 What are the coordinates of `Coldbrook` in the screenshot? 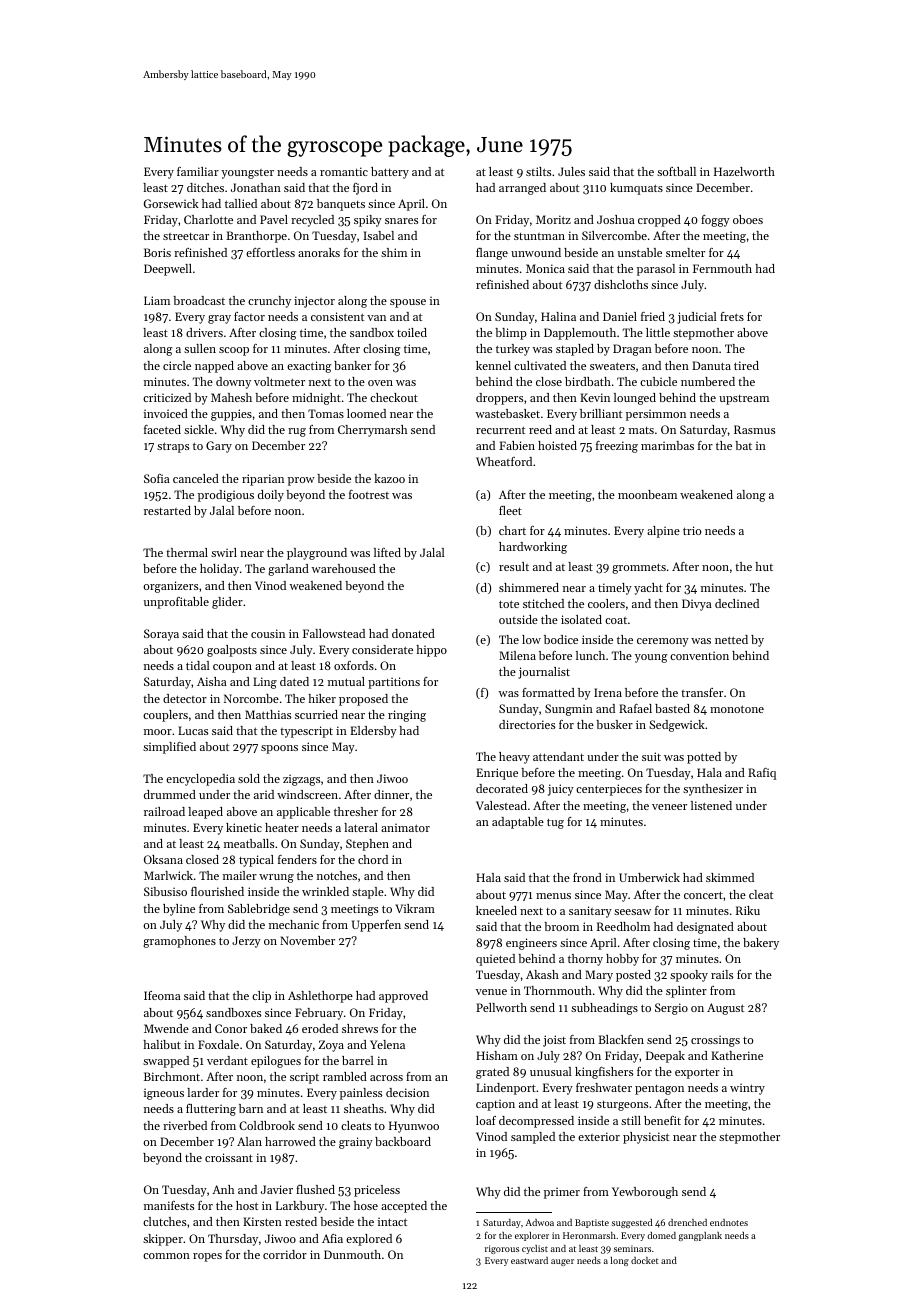 It's located at (267, 1125).
